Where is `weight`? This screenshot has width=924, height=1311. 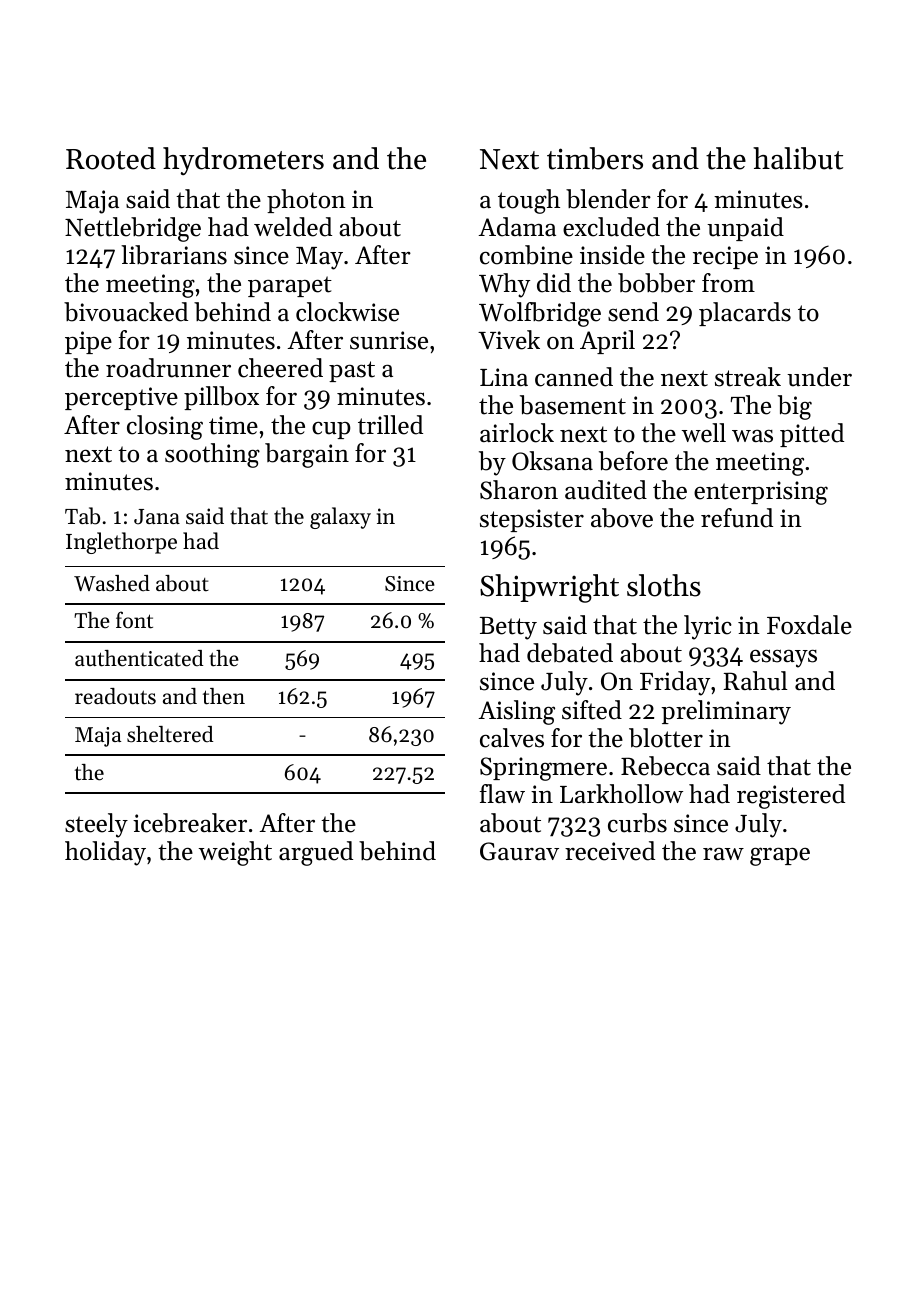 weight is located at coordinates (235, 853).
